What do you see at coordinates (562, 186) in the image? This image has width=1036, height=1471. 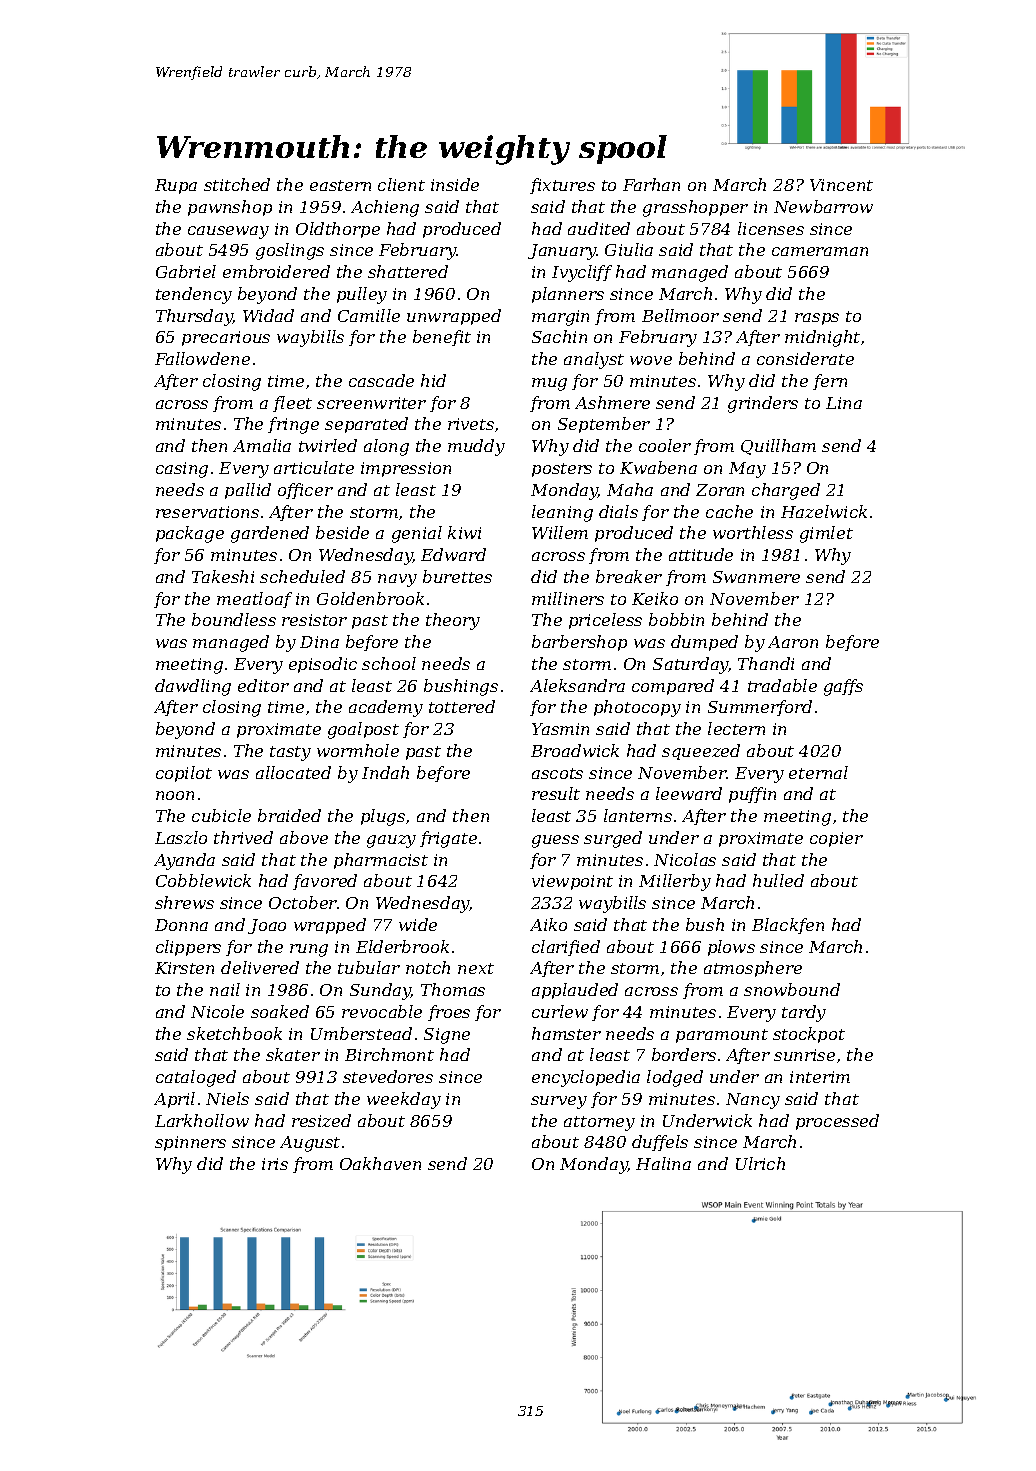 I see `fixtures` at bounding box center [562, 186].
